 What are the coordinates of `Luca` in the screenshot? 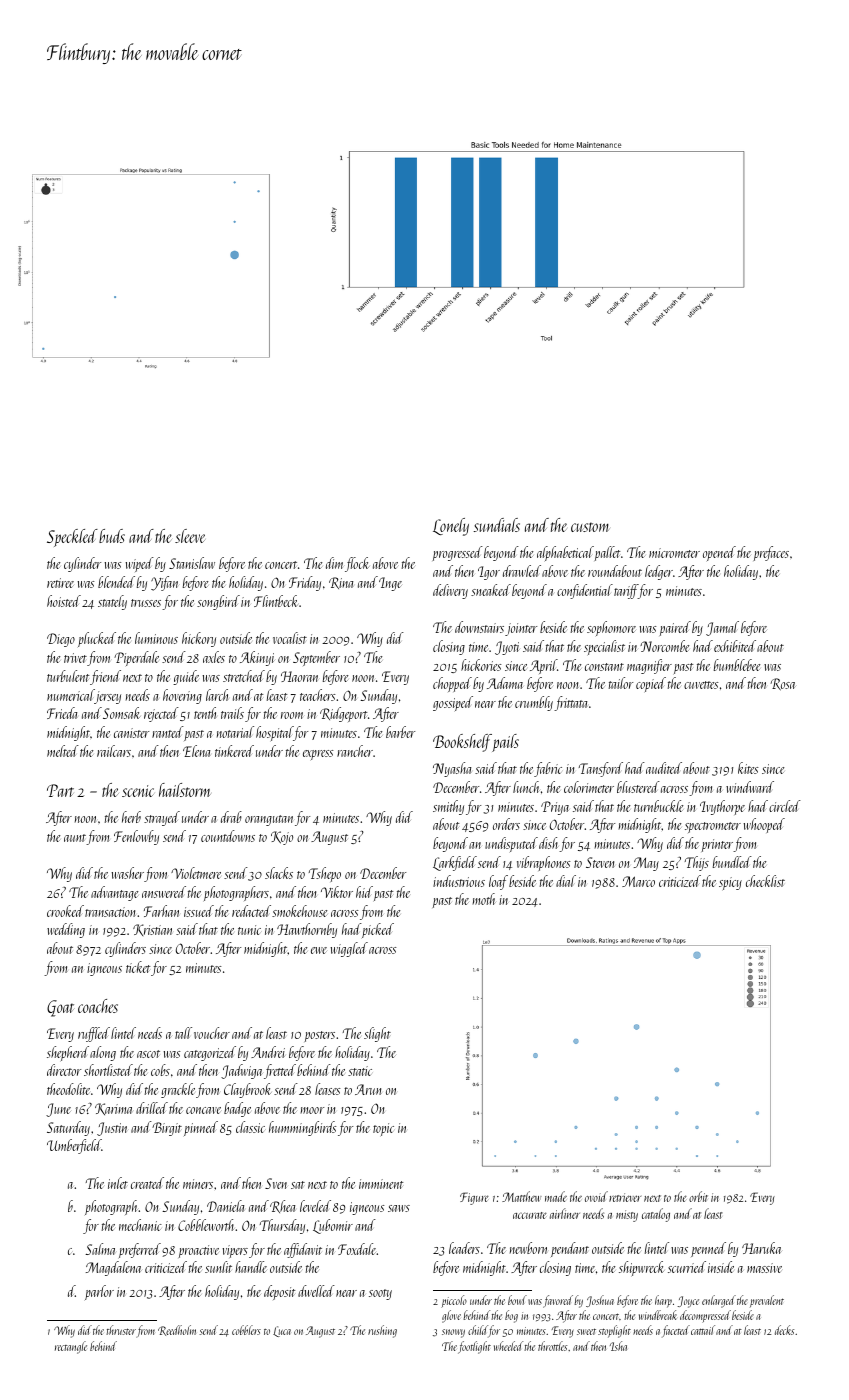 It's located at (282, 1331).
